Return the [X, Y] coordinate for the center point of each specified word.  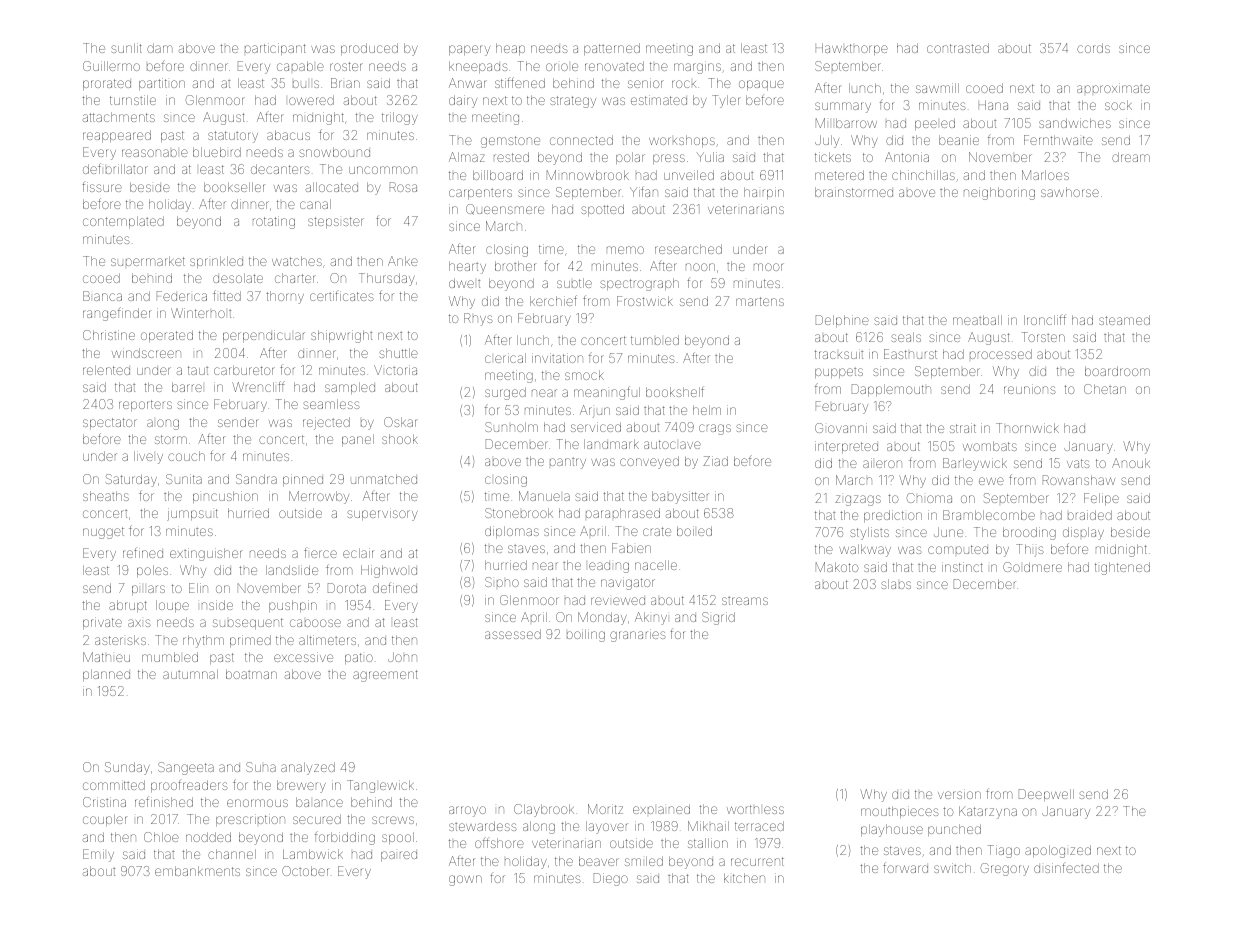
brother [515, 266]
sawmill [937, 88]
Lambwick [313, 854]
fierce [320, 552]
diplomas [512, 532]
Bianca [102, 296]
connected [581, 140]
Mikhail [708, 826]
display [1083, 533]
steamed [1124, 320]
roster [346, 66]
